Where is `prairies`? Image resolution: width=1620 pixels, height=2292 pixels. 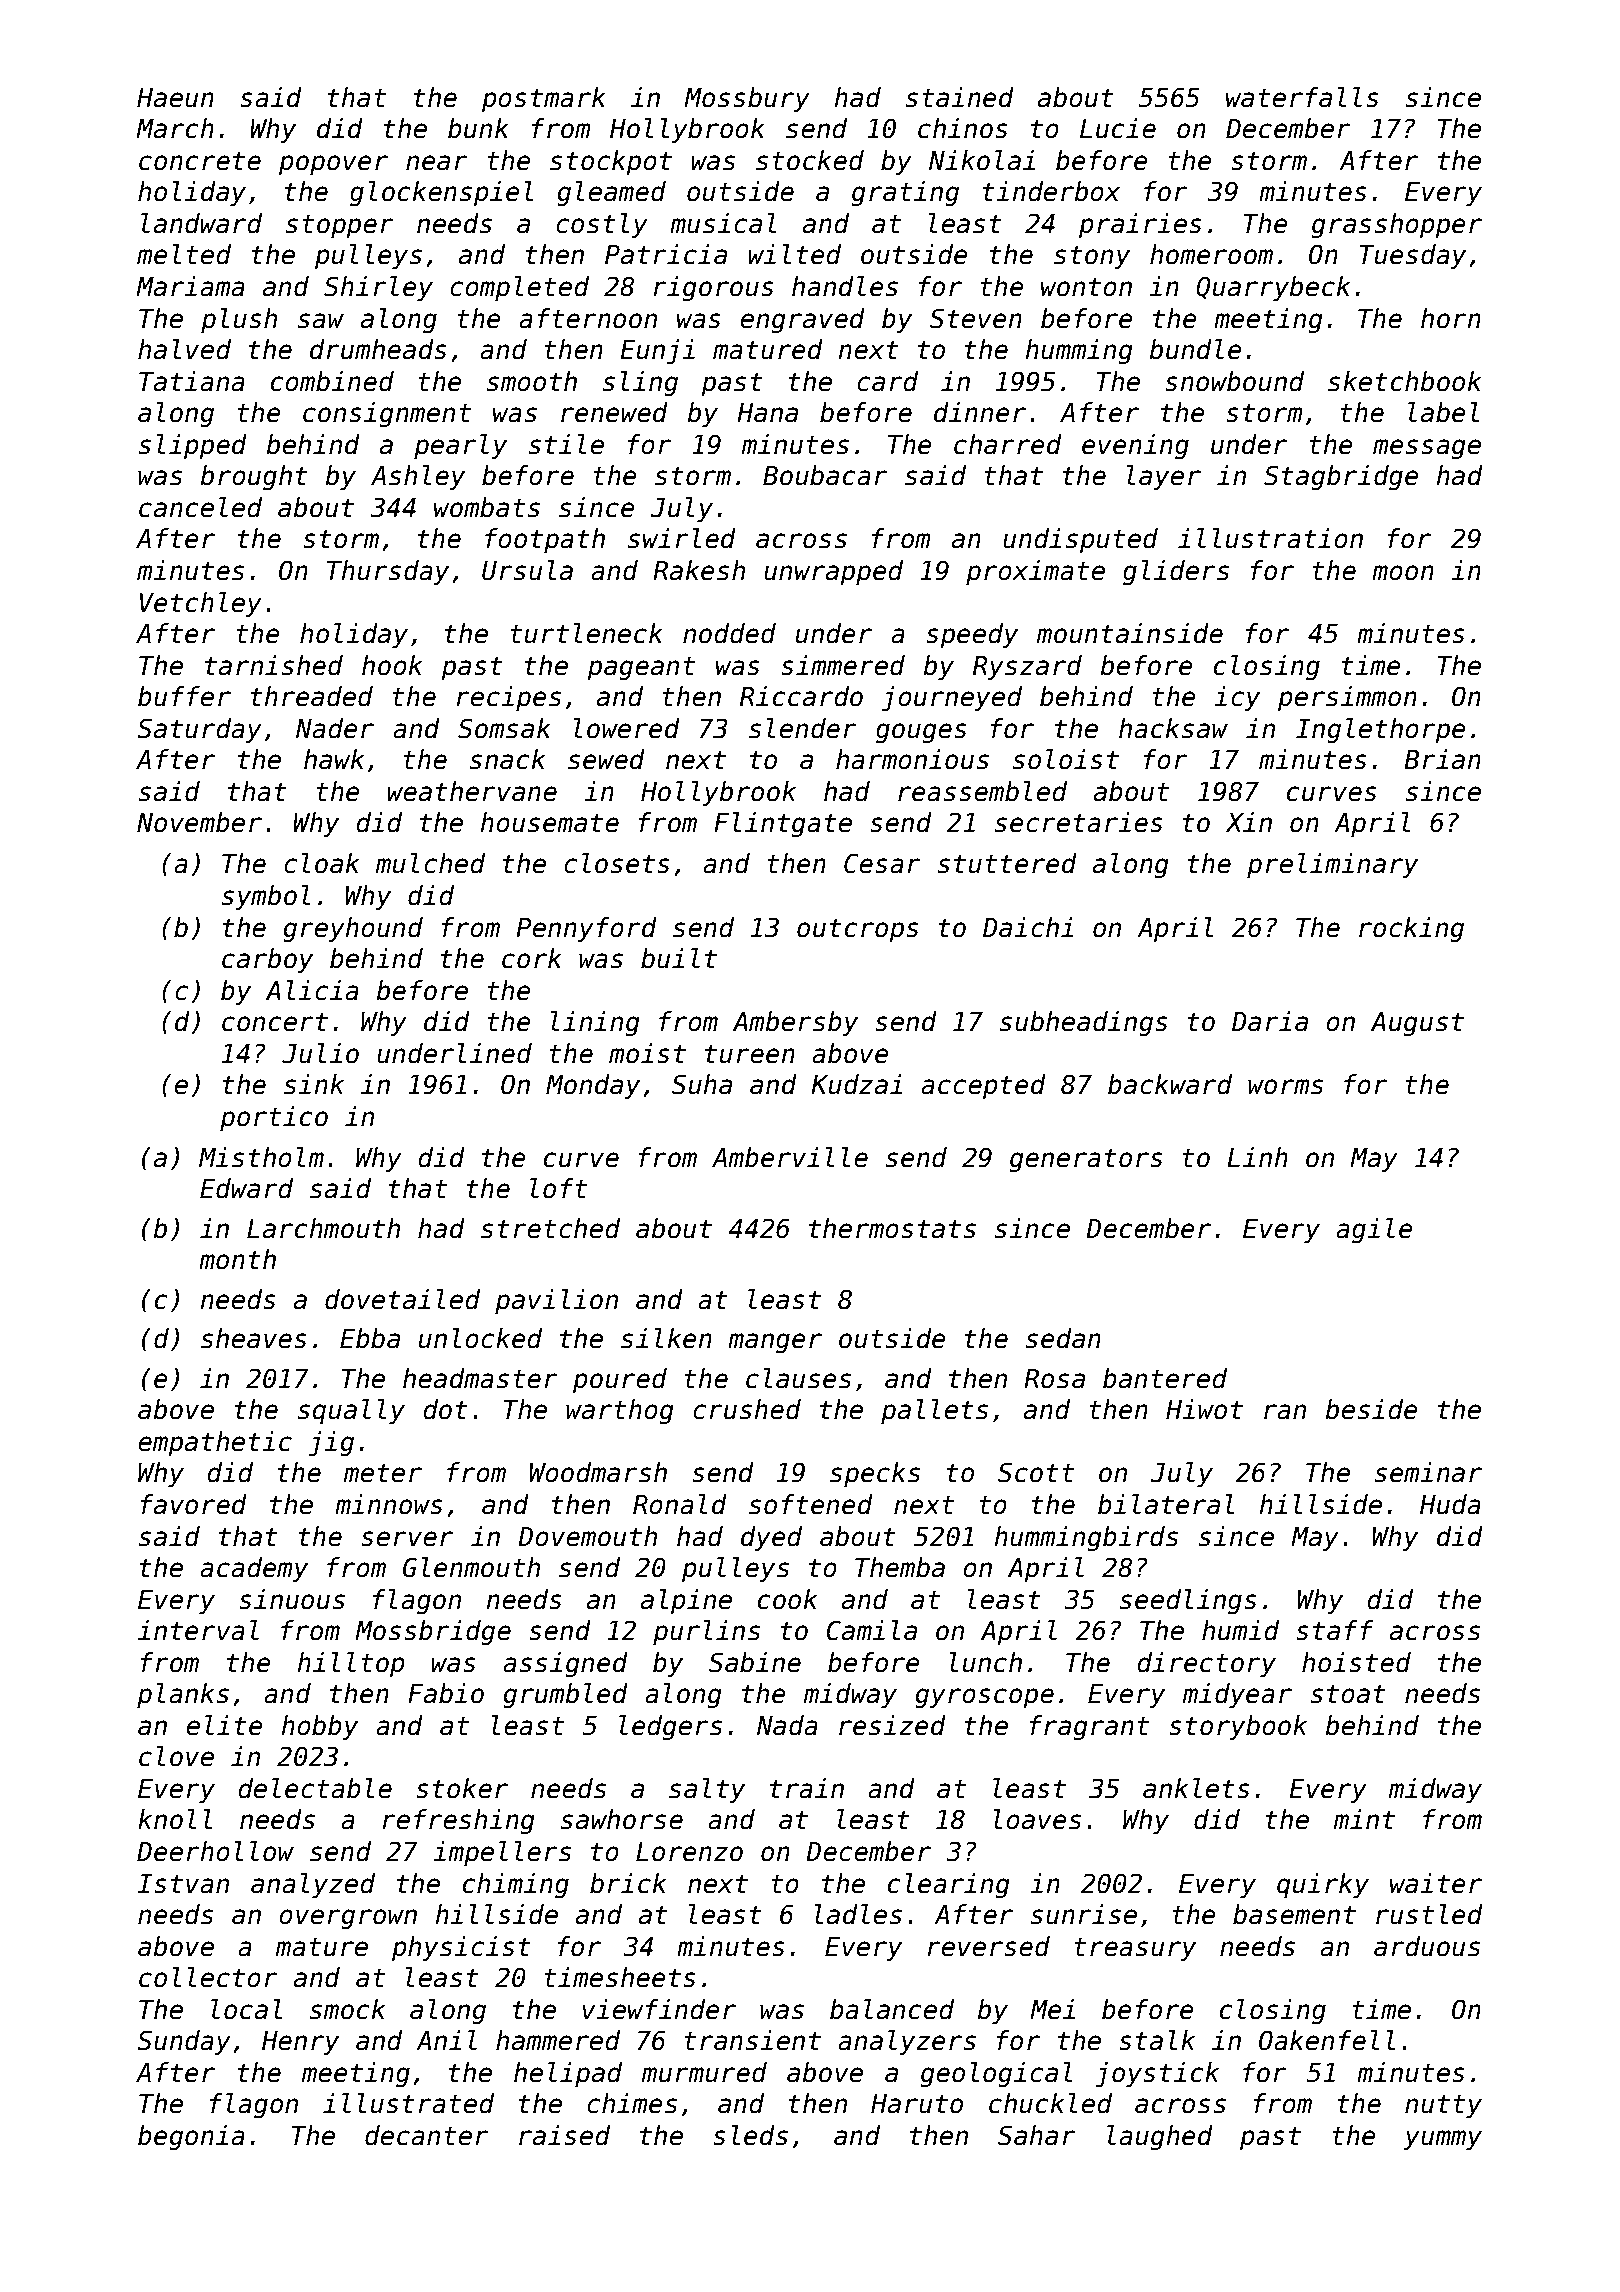 prairies is located at coordinates (1140, 226).
